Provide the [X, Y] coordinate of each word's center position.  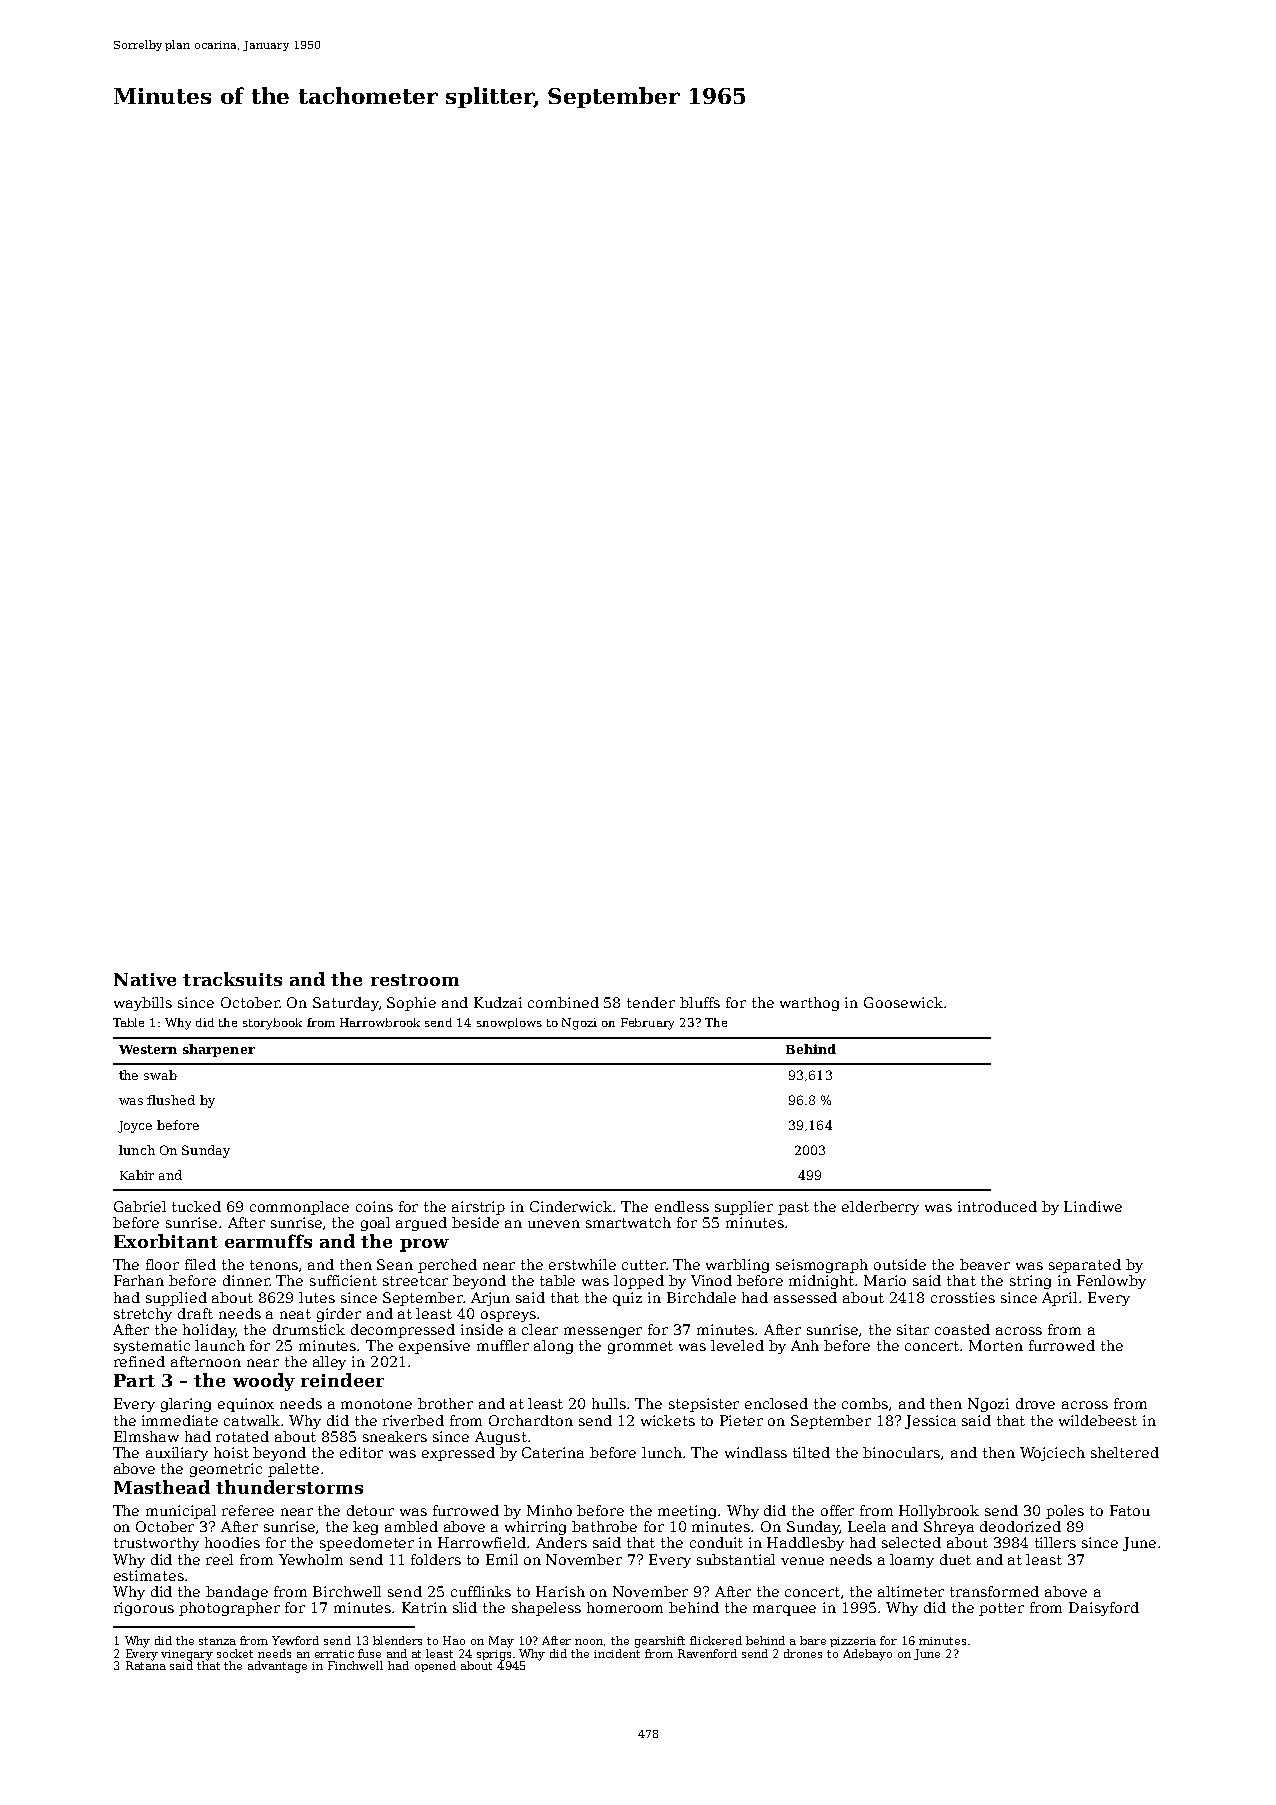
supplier [744, 1208]
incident [617, 1653]
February [647, 1024]
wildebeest [1098, 1420]
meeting [687, 1512]
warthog [809, 1004]
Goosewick [903, 1002]
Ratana [146, 1665]
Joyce [135, 1127]
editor [361, 1452]
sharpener [219, 1050]
